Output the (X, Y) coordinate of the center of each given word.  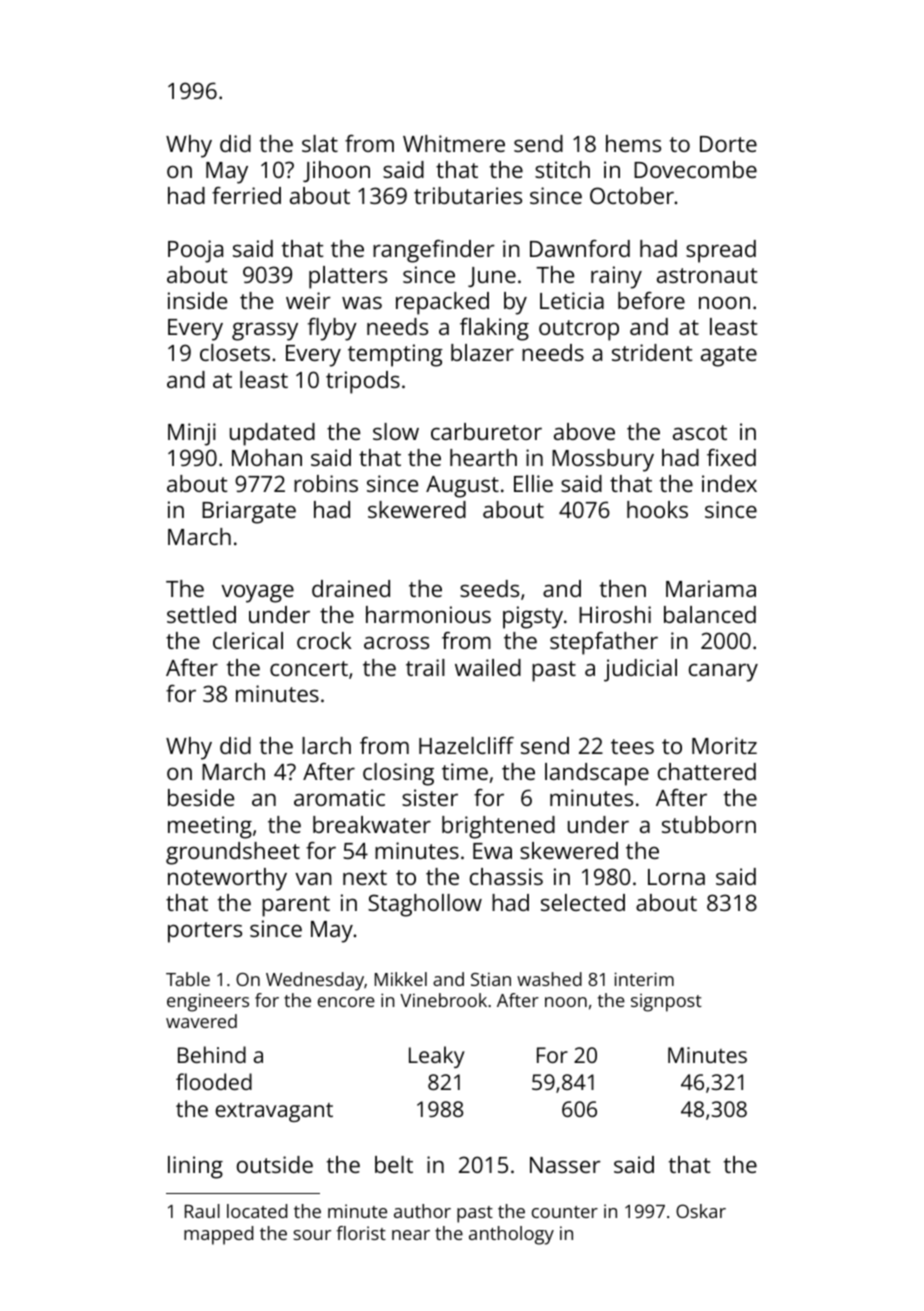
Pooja (195, 251)
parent (296, 906)
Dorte (728, 144)
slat (320, 143)
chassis (506, 876)
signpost (666, 1003)
